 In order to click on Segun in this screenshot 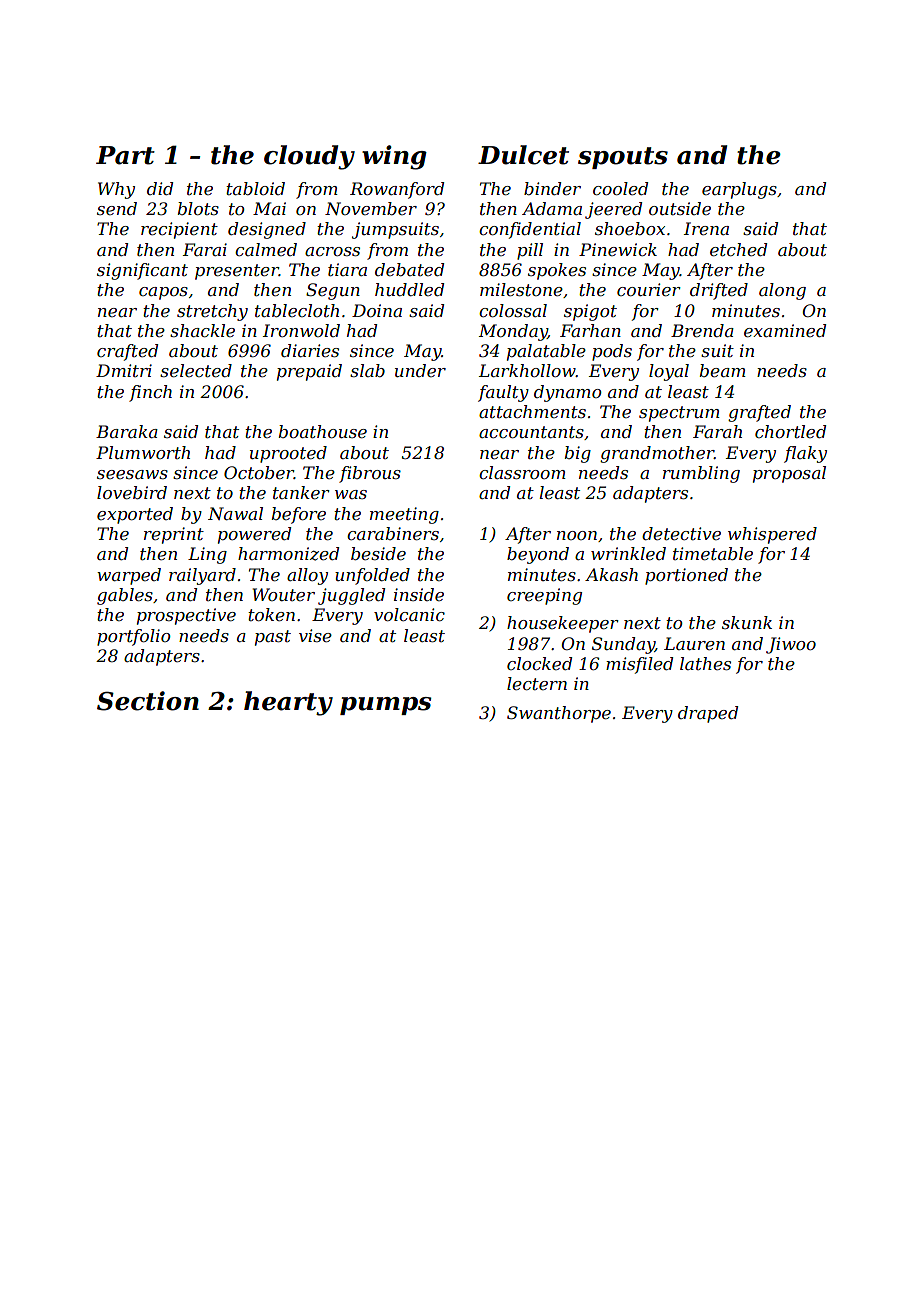, I will do `click(333, 291)`.
